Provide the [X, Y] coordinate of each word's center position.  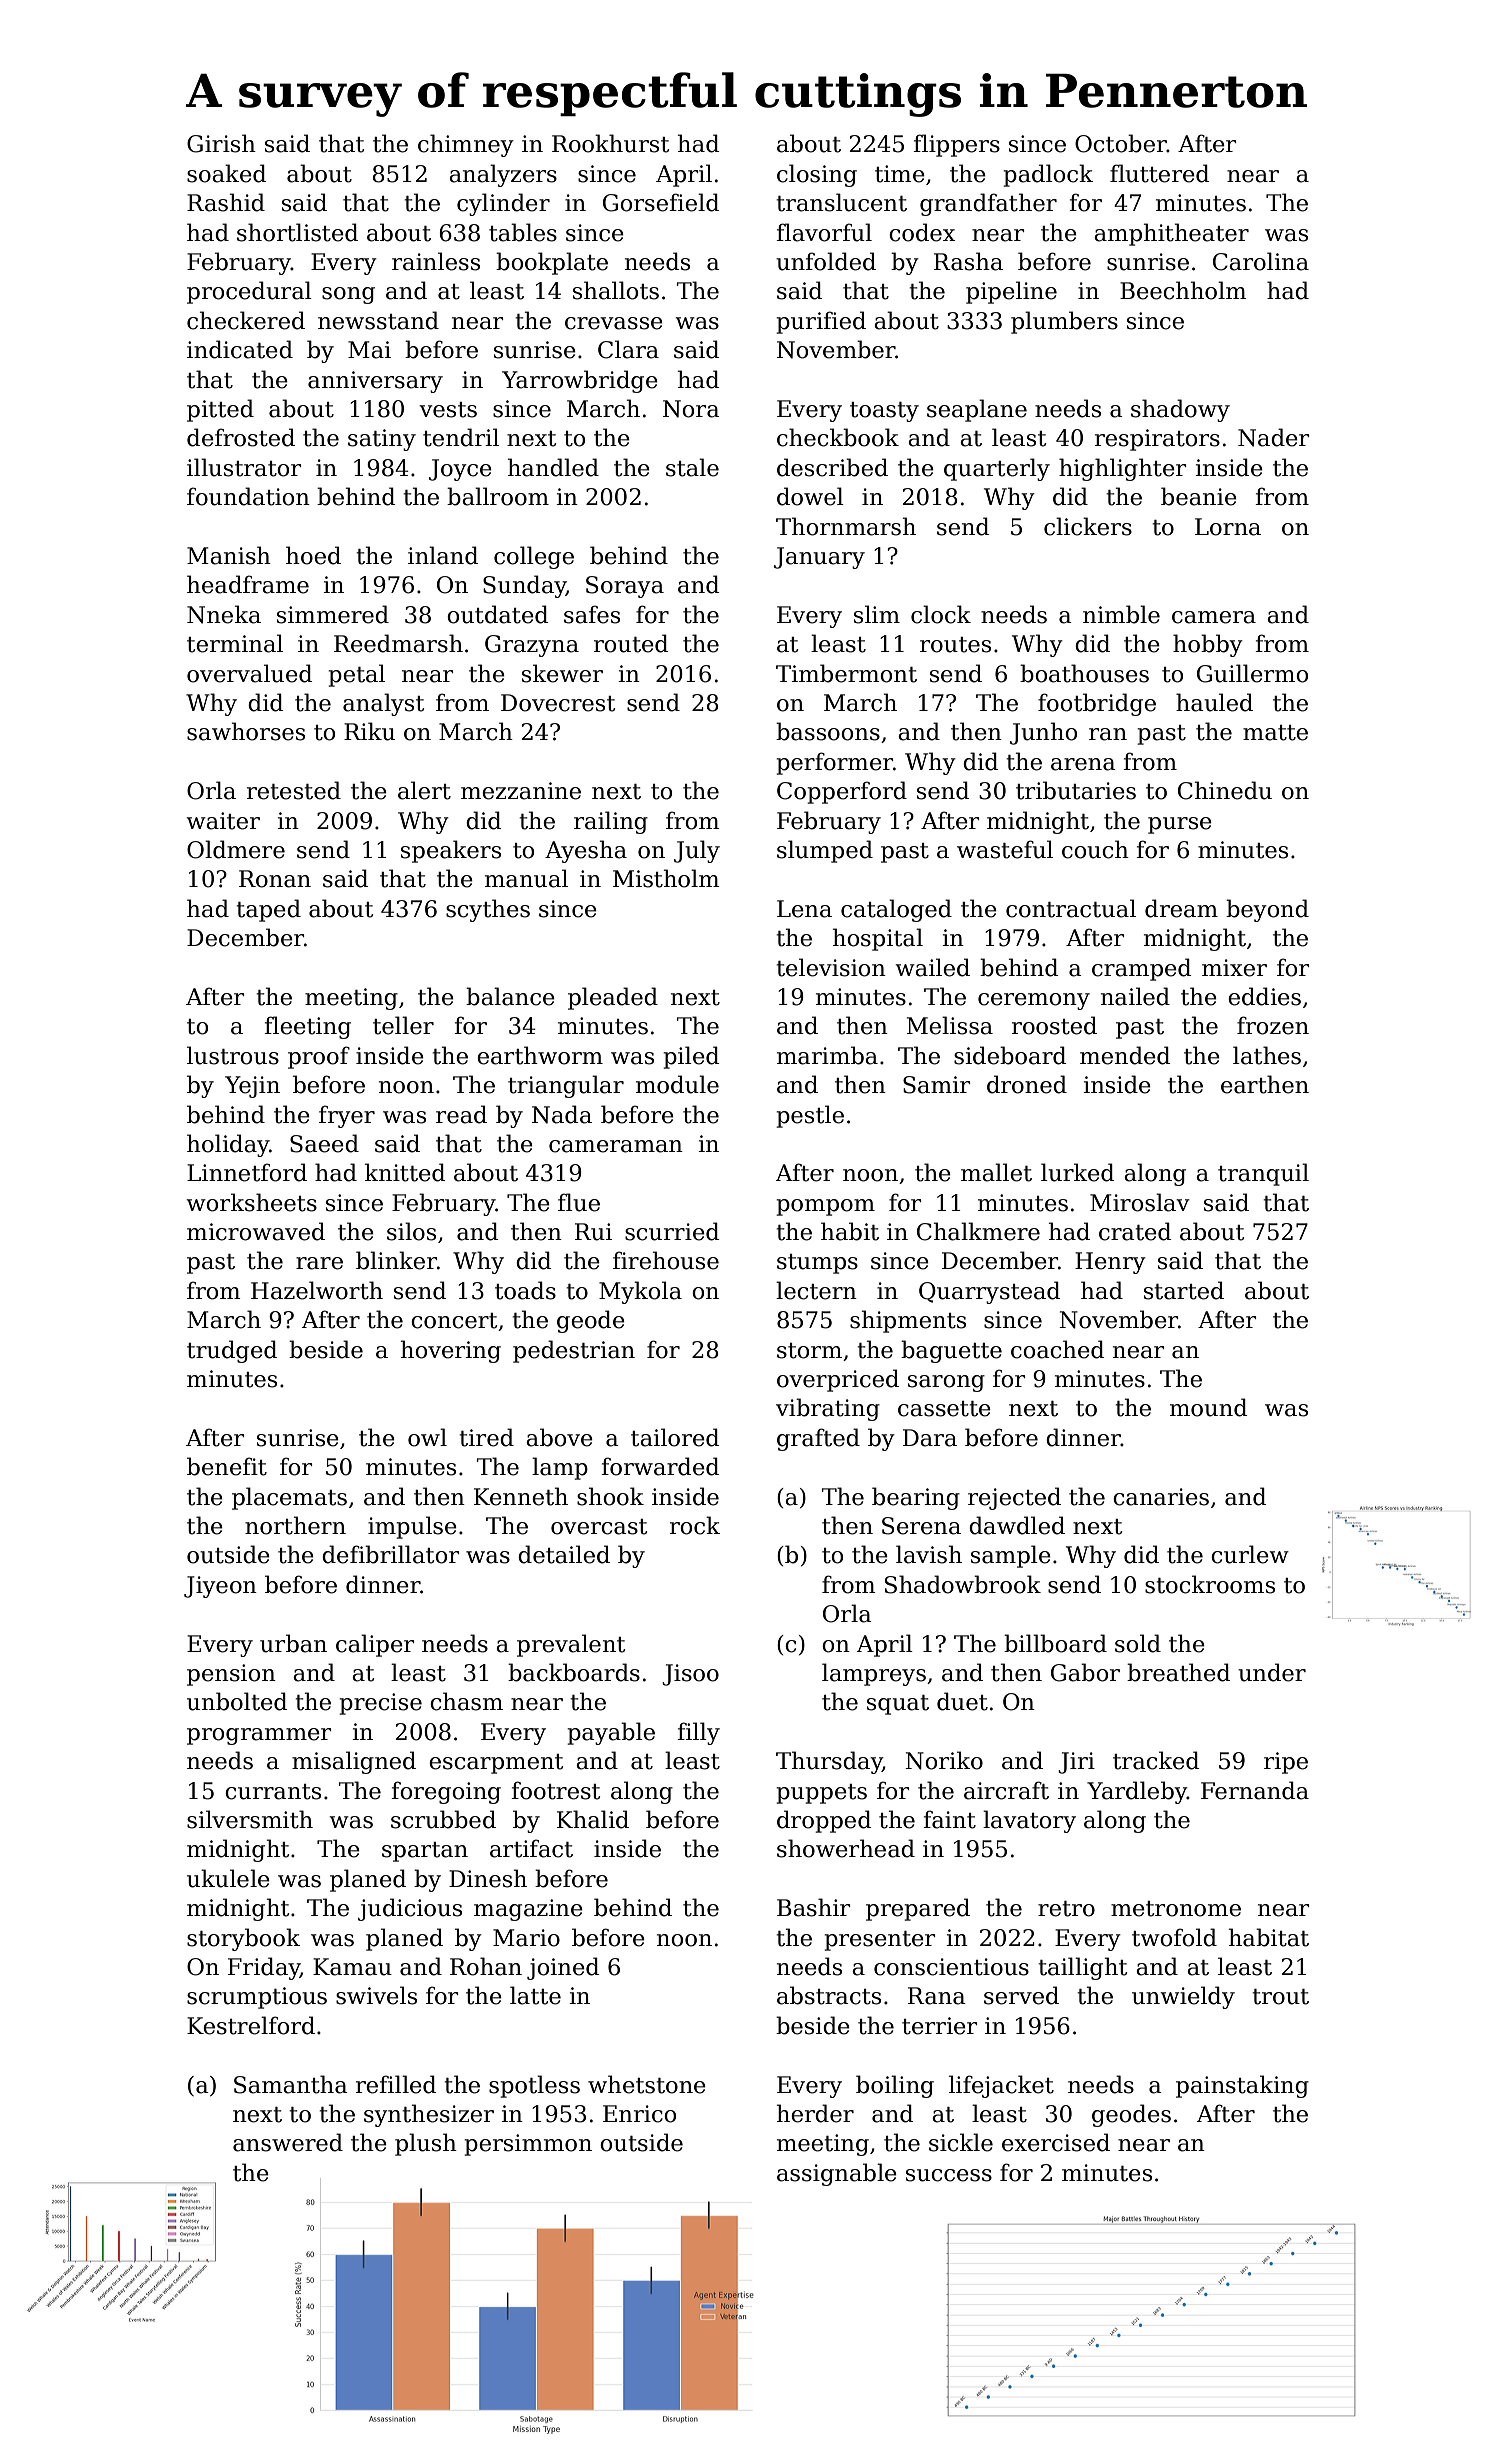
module [677, 1084]
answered [288, 2142]
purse [1180, 825]
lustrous [233, 1055]
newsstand [378, 320]
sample [1011, 1556]
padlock [1048, 175]
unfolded [826, 261]
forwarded [660, 1466]
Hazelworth [317, 1290]
